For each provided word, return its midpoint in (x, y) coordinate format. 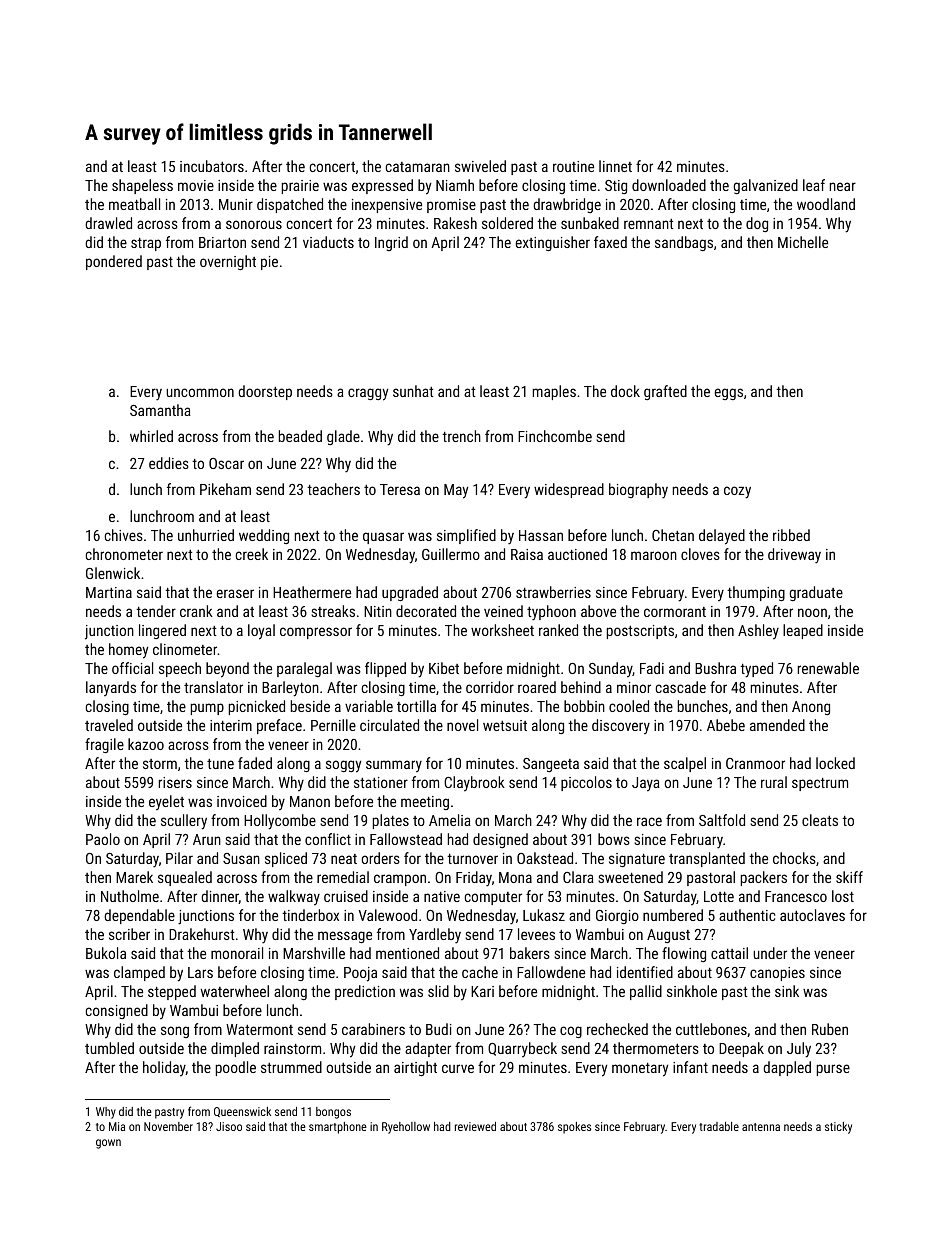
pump (207, 709)
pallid (646, 992)
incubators (212, 166)
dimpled (235, 1049)
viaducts (328, 242)
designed (500, 840)
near (843, 186)
